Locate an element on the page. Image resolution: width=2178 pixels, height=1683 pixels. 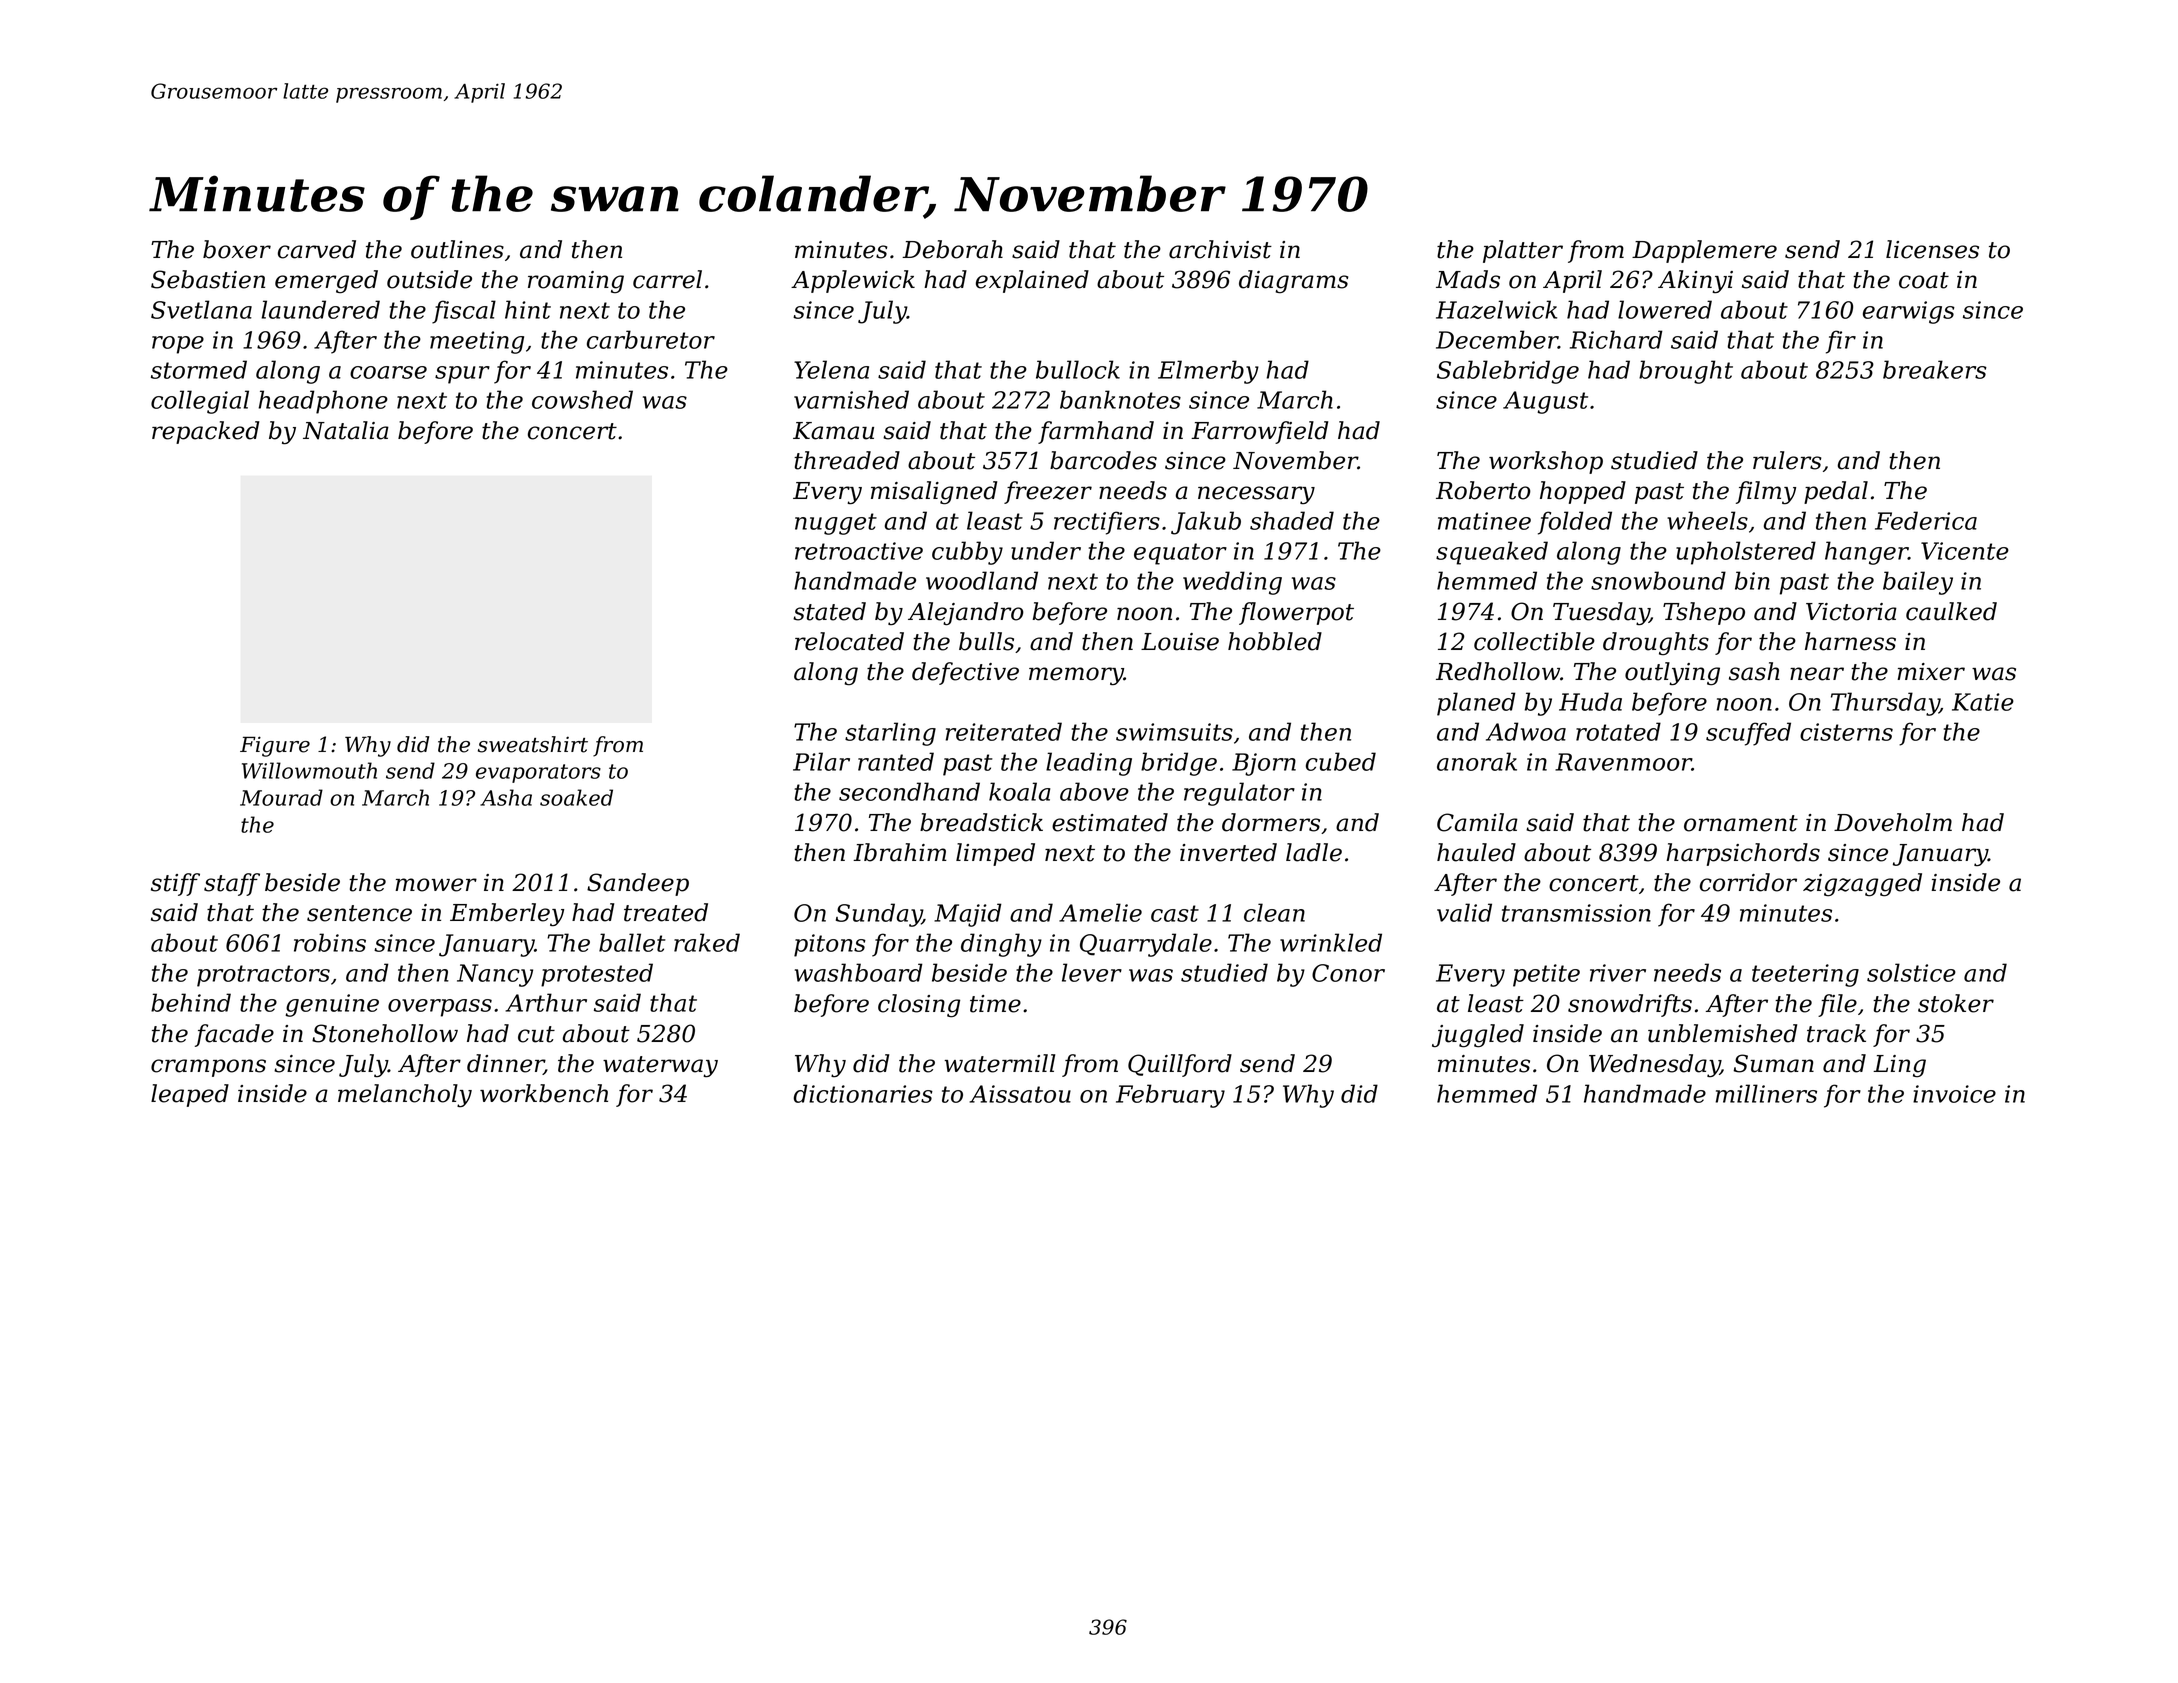
workbench is located at coordinates (544, 1093).
